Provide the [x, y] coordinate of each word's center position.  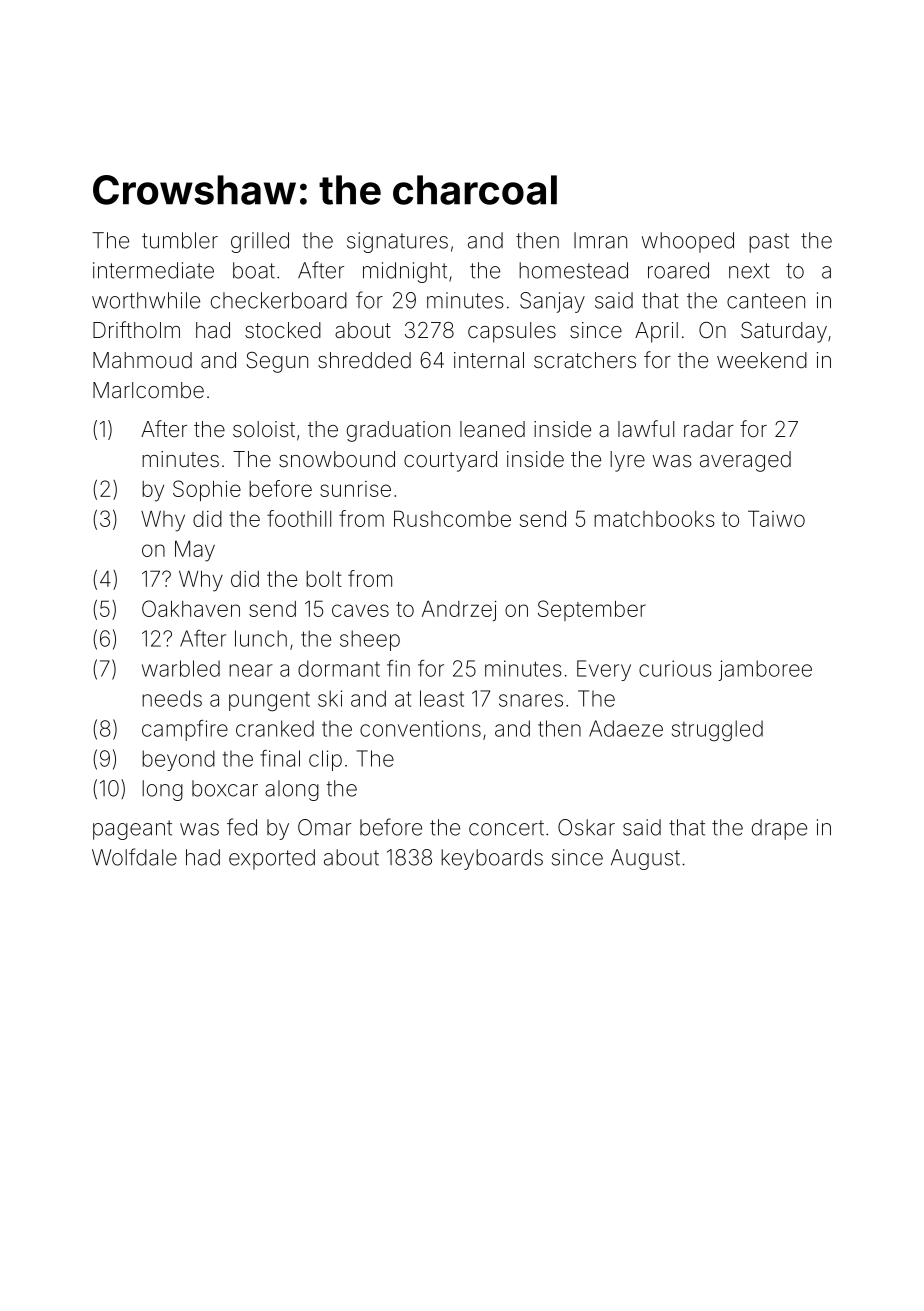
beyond [178, 760]
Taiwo [776, 518]
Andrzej [459, 611]
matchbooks [654, 519]
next [749, 271]
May [195, 551]
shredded [364, 360]
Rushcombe [452, 518]
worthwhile [146, 300]
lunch [261, 638]
